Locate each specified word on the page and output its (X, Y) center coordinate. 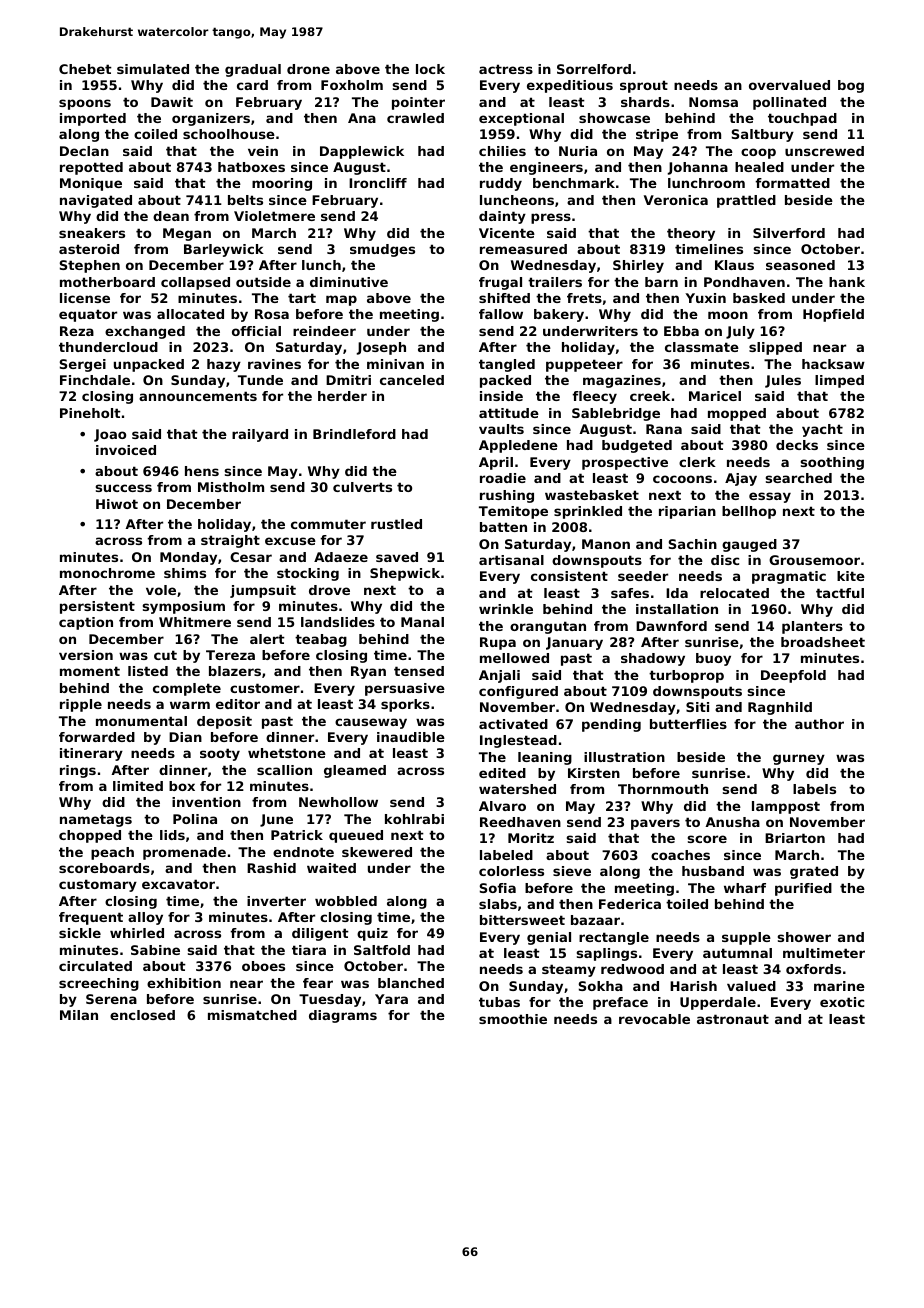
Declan (84, 151)
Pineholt (90, 413)
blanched (411, 983)
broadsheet (823, 642)
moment (90, 671)
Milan (79, 1015)
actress (506, 69)
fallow (501, 314)
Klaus (734, 265)
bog (851, 86)
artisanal (511, 560)
